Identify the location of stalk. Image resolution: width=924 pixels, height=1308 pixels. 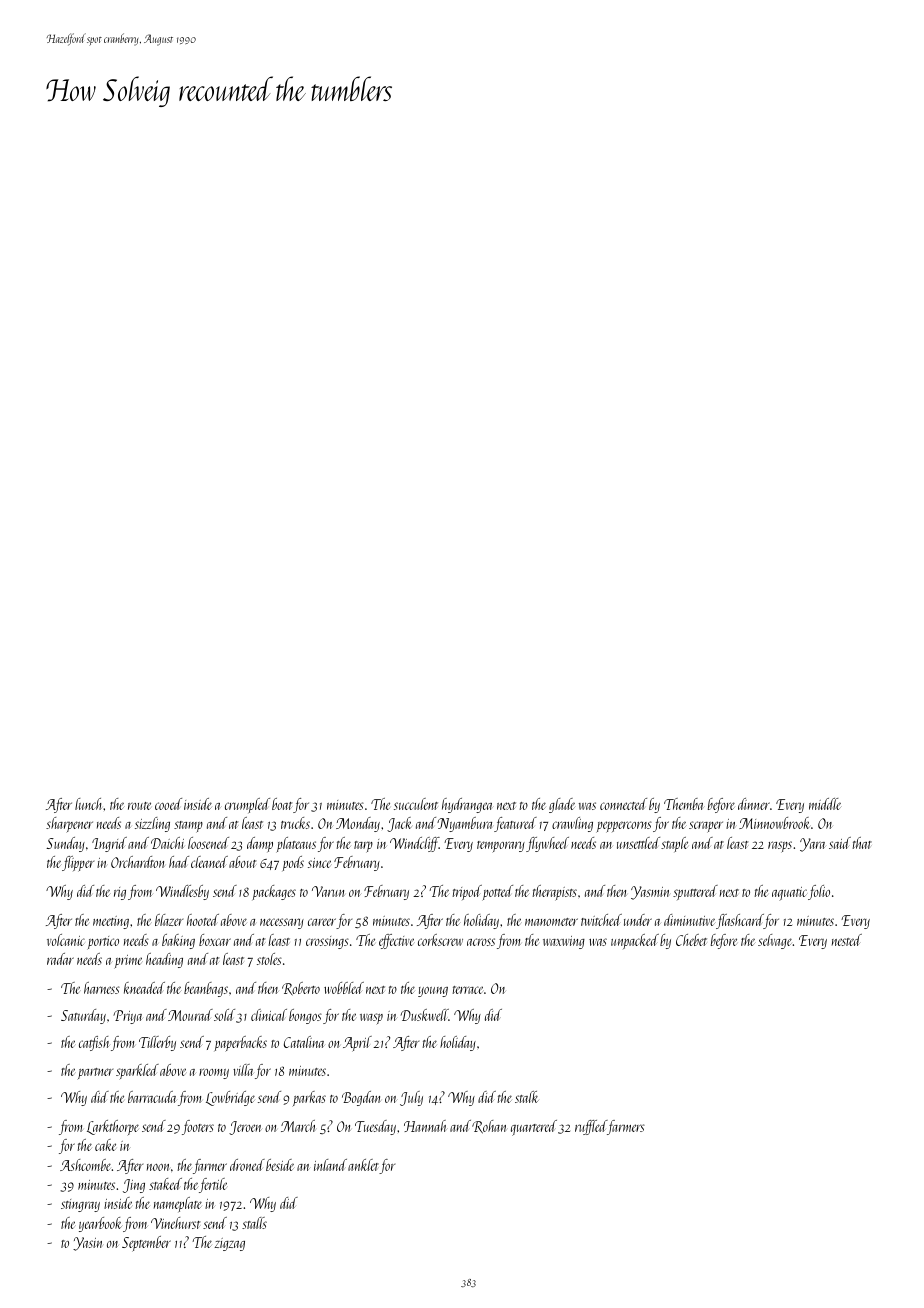
(527, 1097).
